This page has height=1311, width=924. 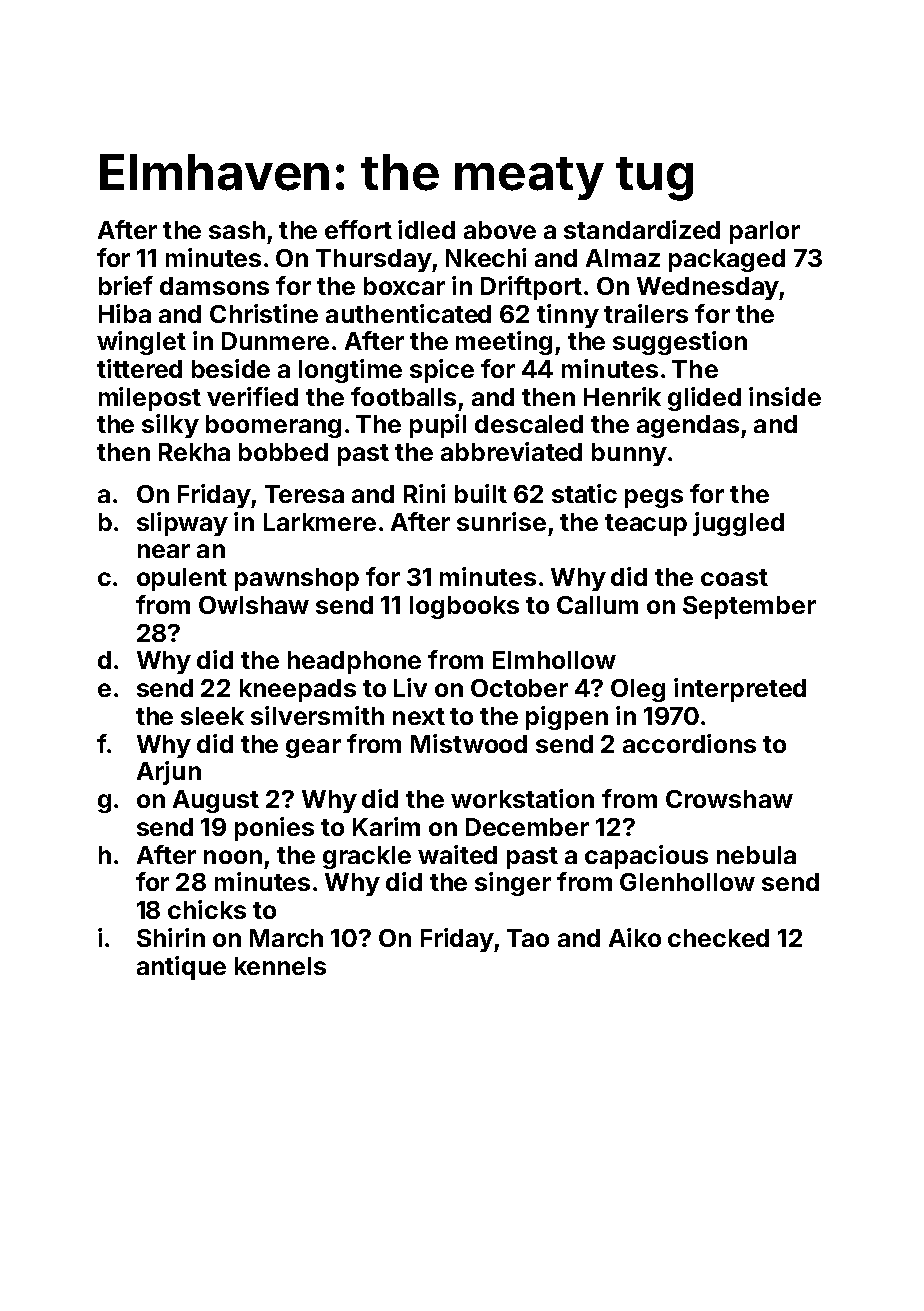 I want to click on Crowshaw, so click(x=729, y=799).
